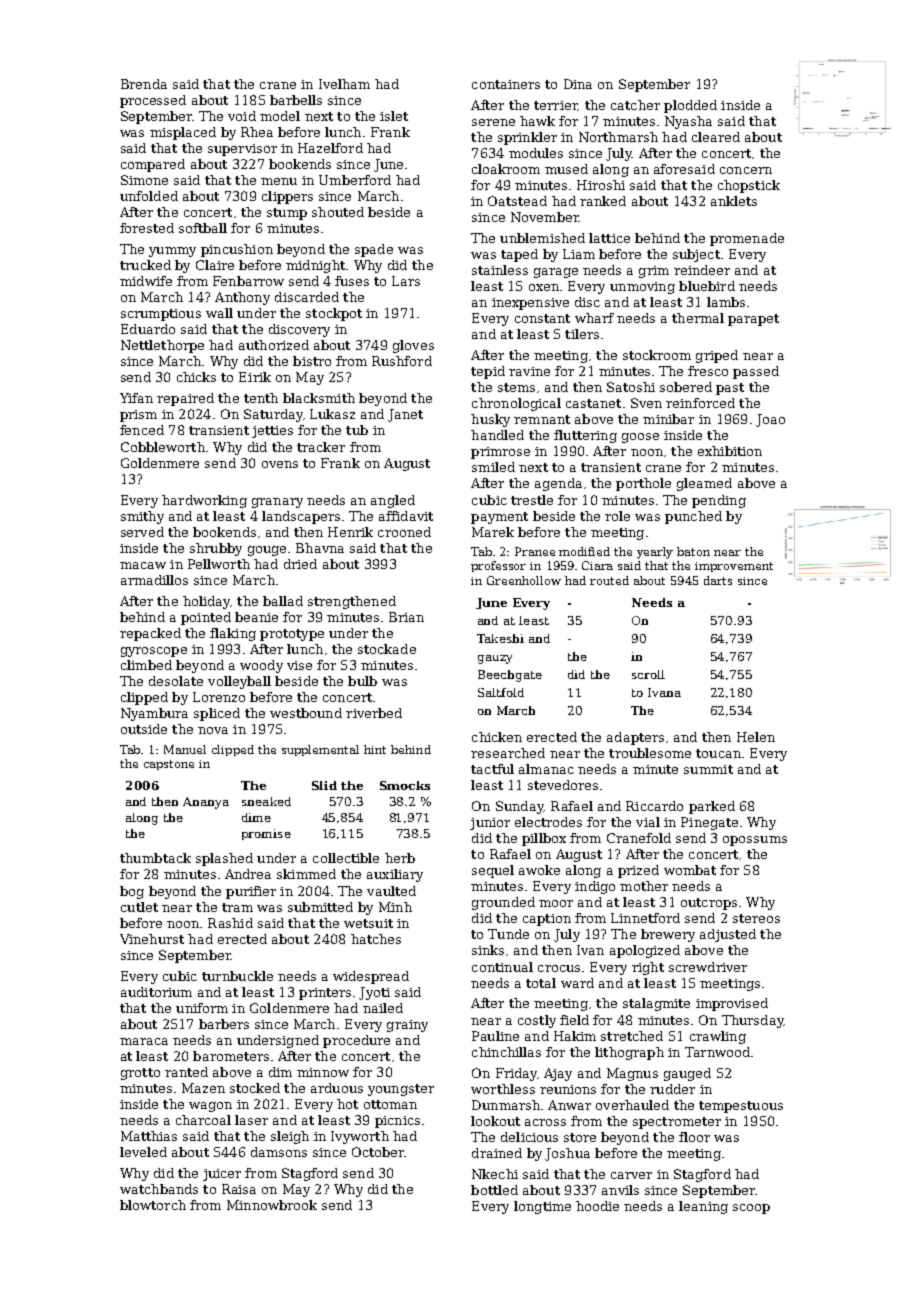  What do you see at coordinates (155, 858) in the screenshot?
I see `thumbtack` at bounding box center [155, 858].
